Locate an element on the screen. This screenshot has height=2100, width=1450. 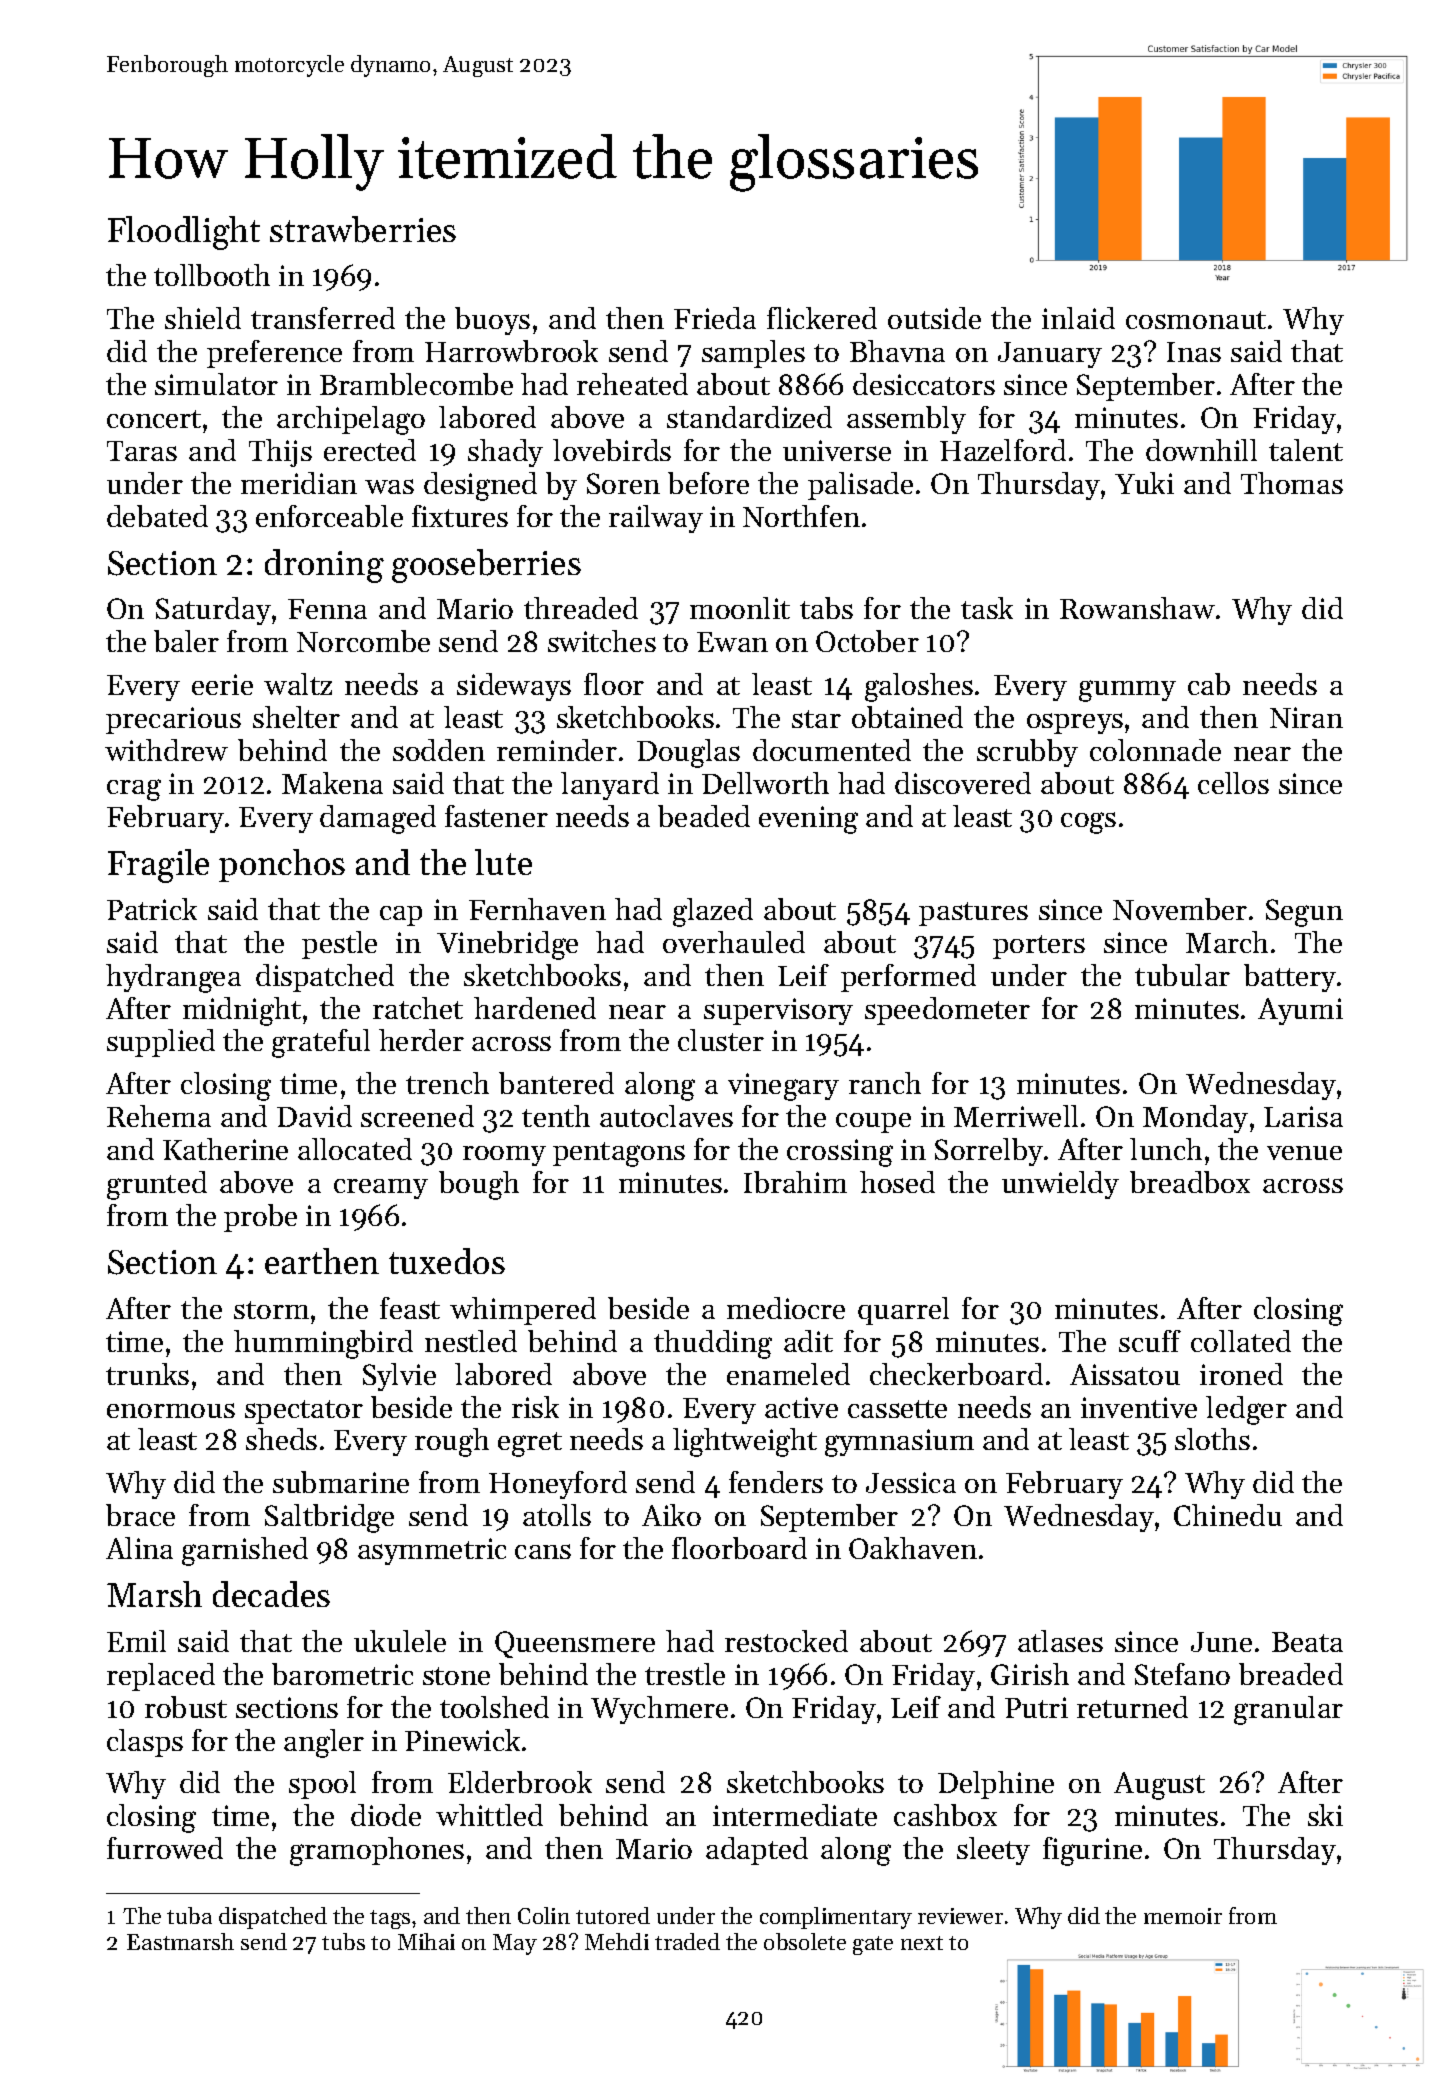
Aiko is located at coordinates (671, 1515).
